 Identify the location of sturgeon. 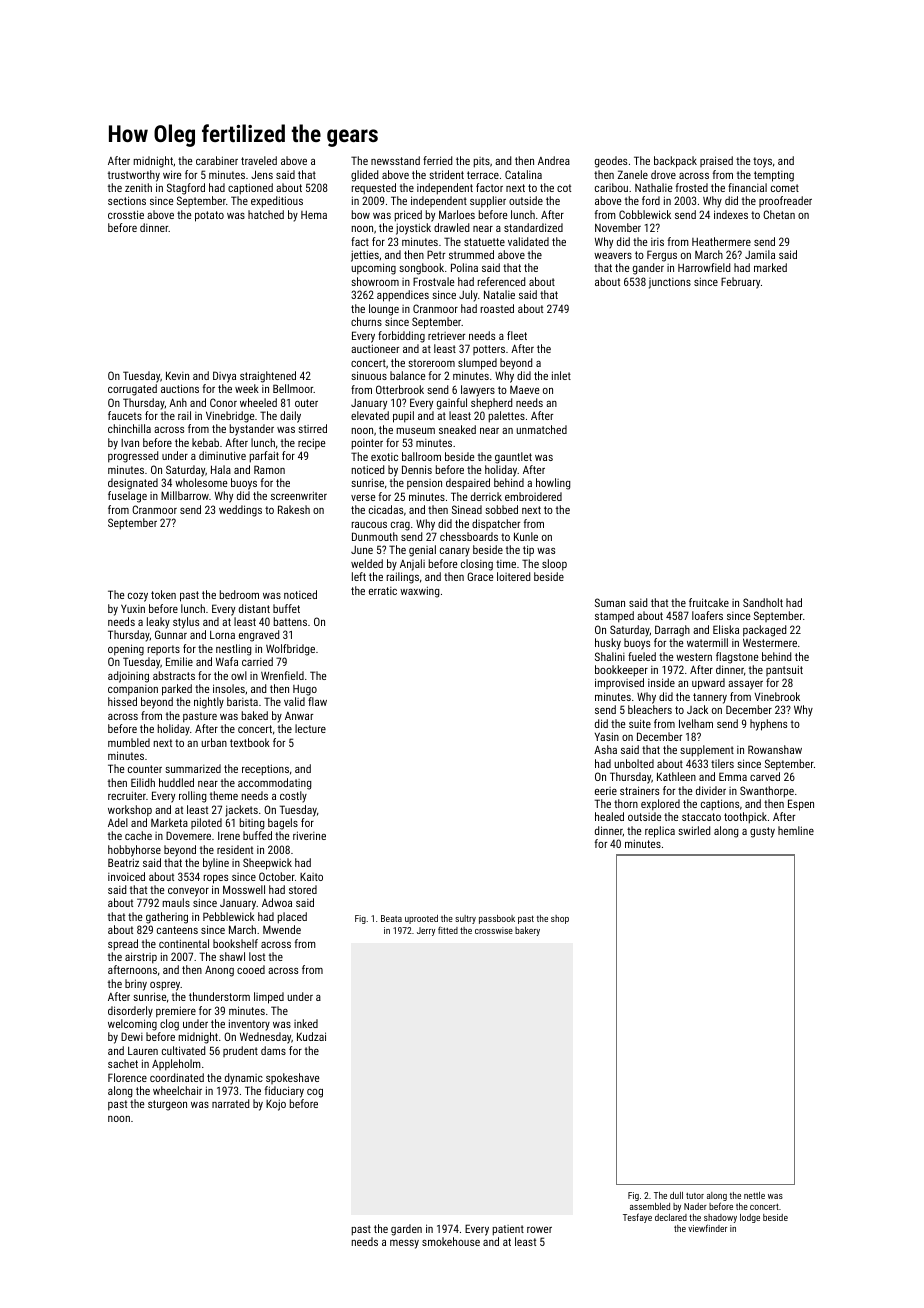
(167, 1105).
